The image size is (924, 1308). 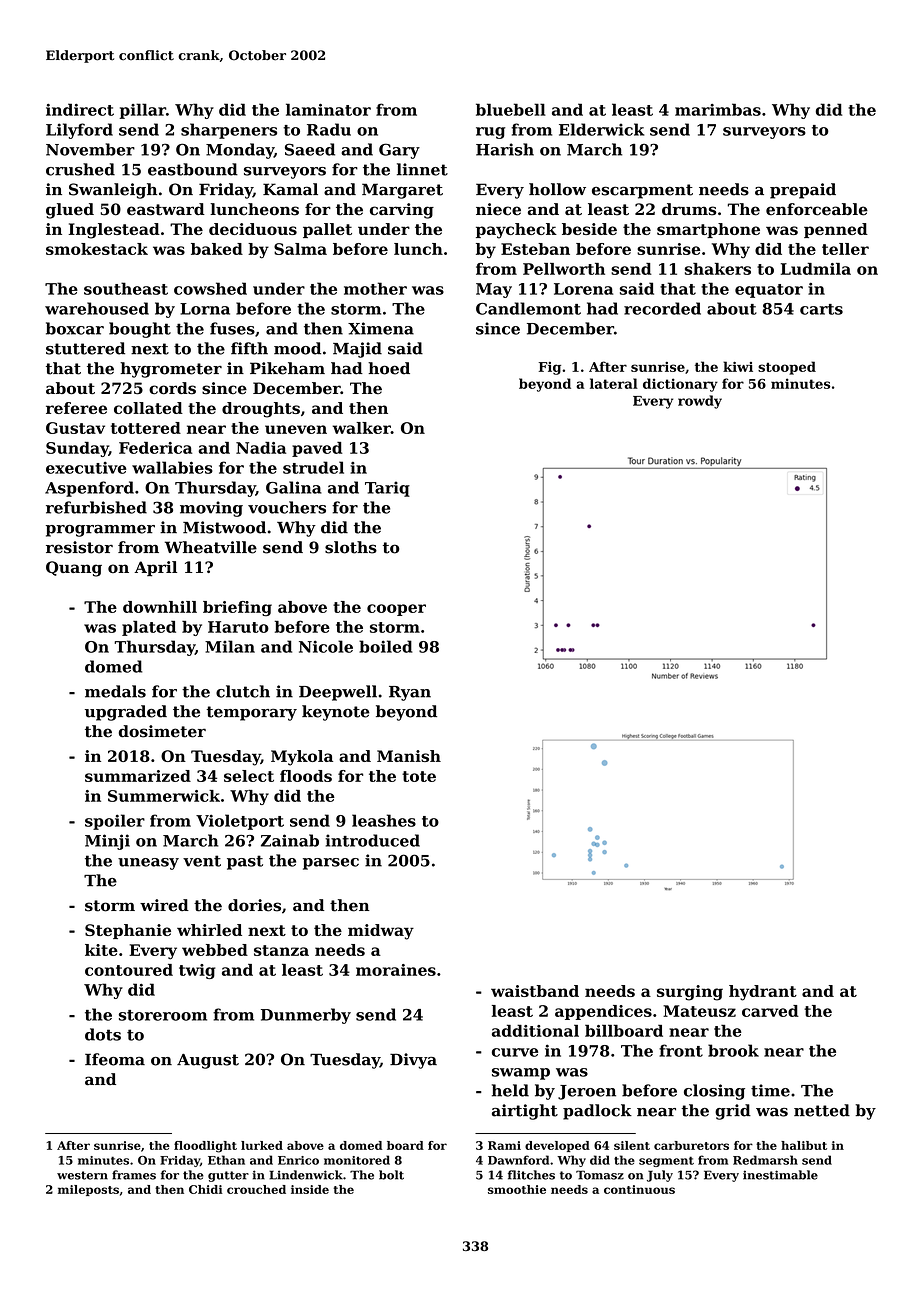 I want to click on stooped, so click(x=787, y=368).
